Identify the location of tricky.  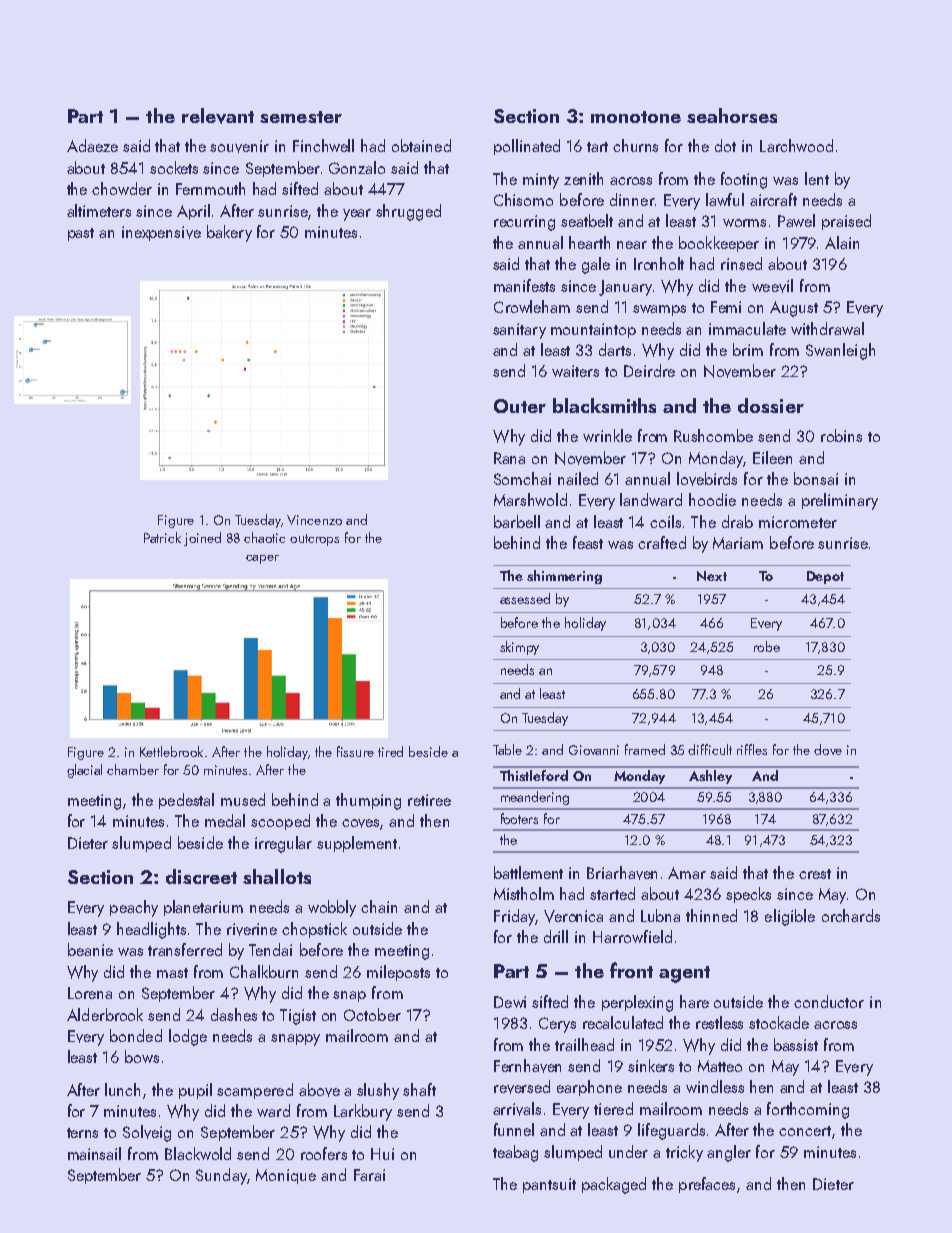
(684, 1153).
